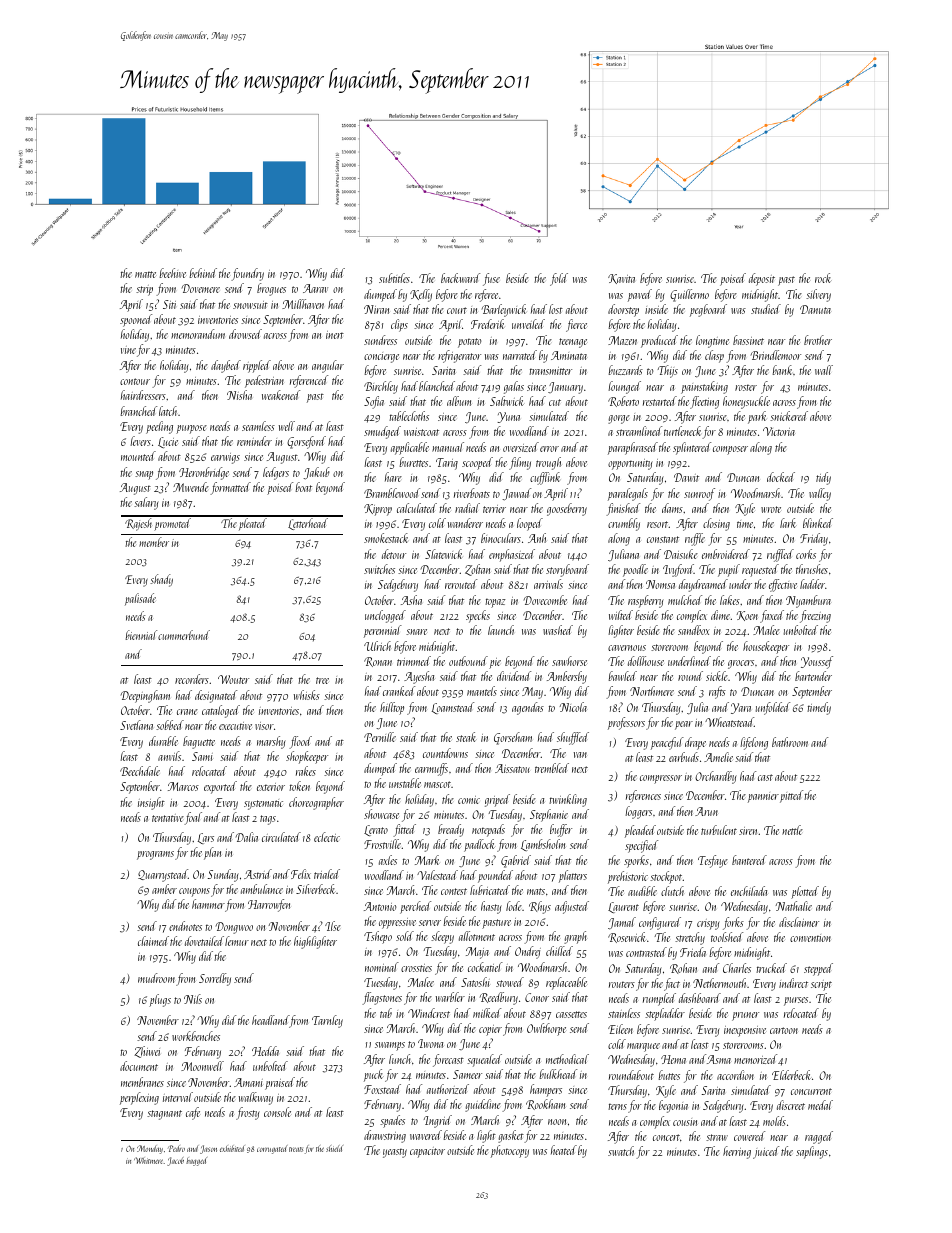 Image resolution: width=952 pixels, height=1233 pixels. I want to click on swatch, so click(621, 1151).
